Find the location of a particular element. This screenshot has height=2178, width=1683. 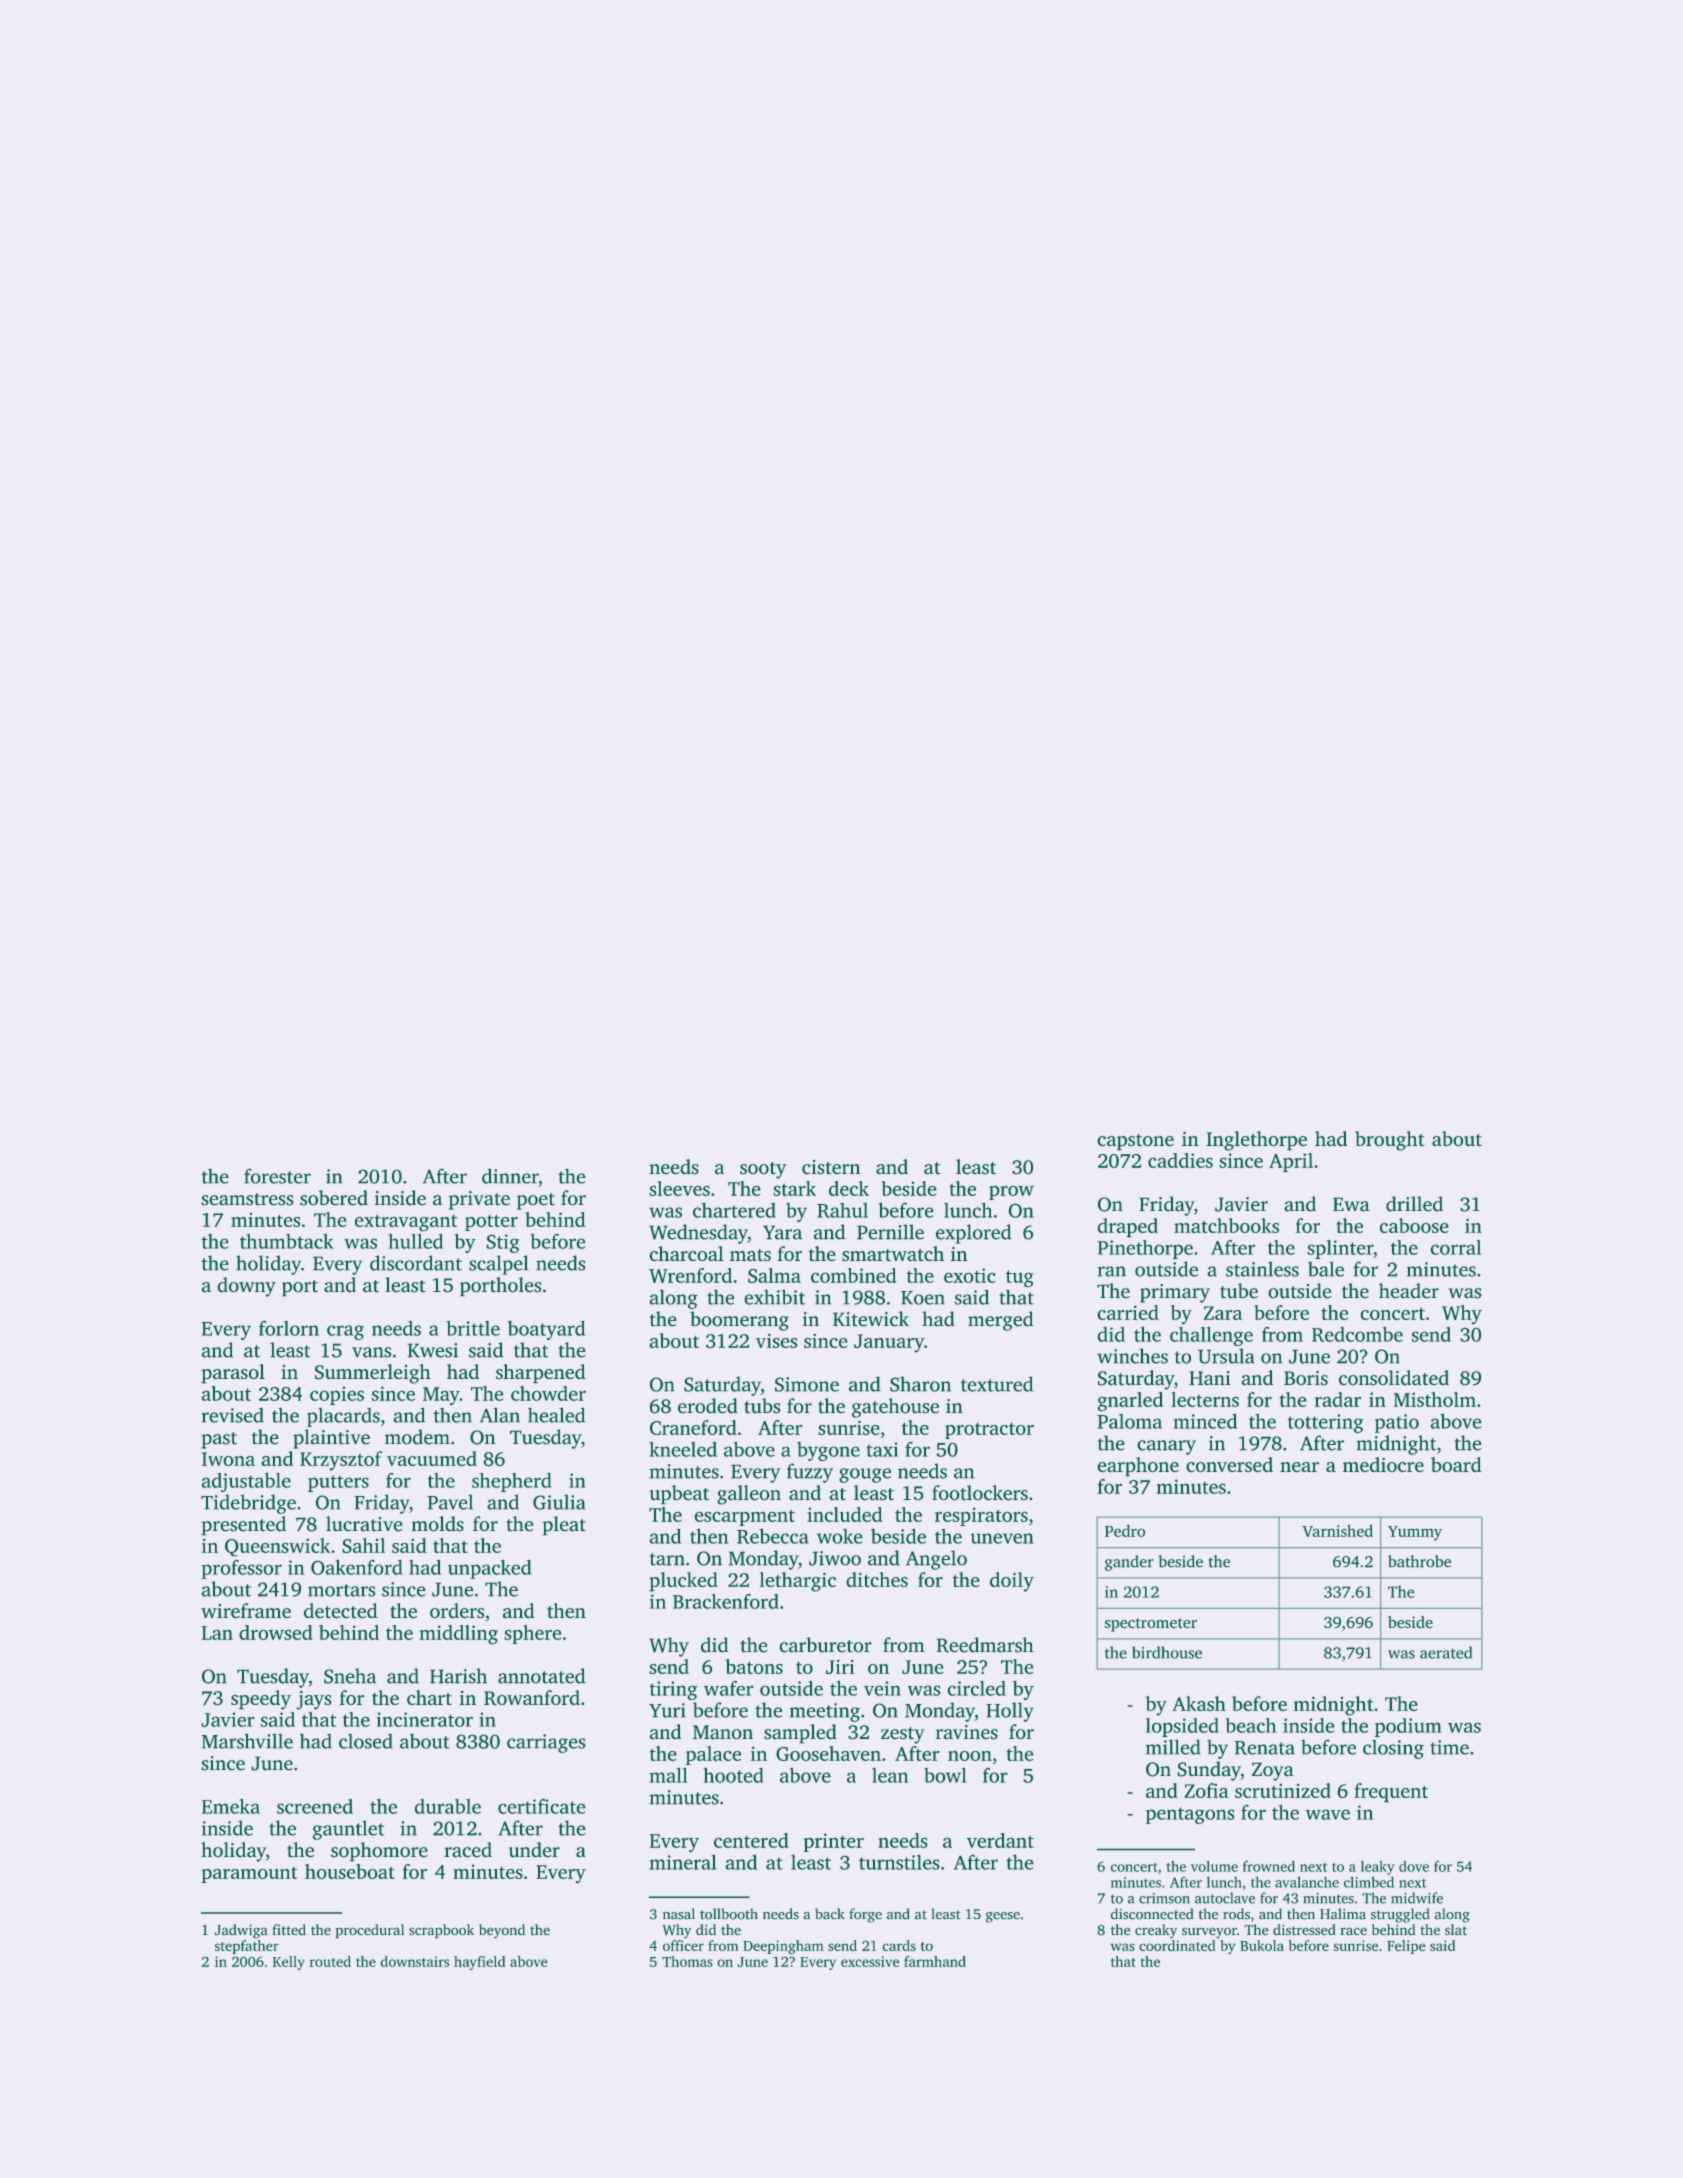

plucked is located at coordinates (683, 1581).
